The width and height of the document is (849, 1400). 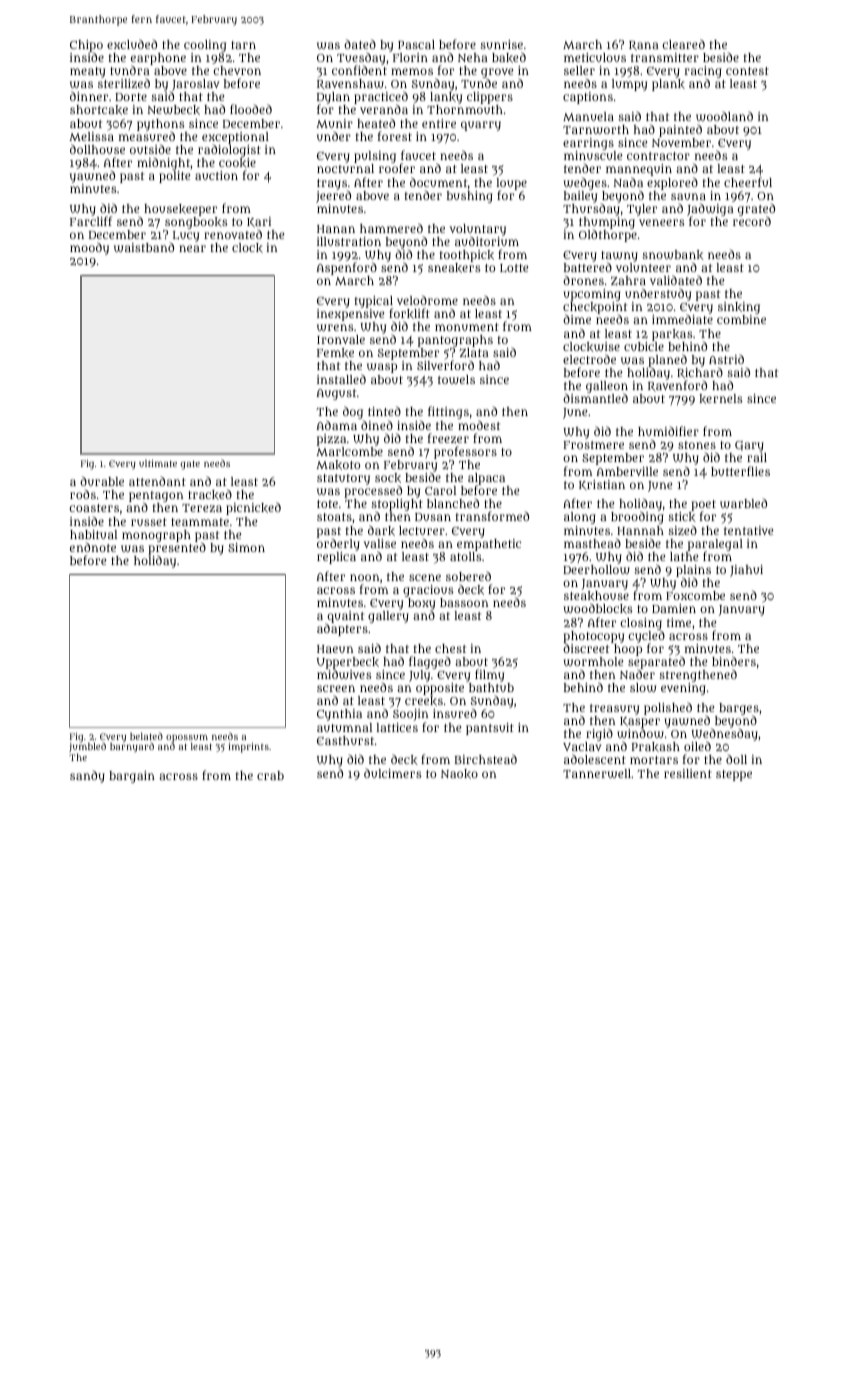 I want to click on cleared, so click(x=683, y=44).
